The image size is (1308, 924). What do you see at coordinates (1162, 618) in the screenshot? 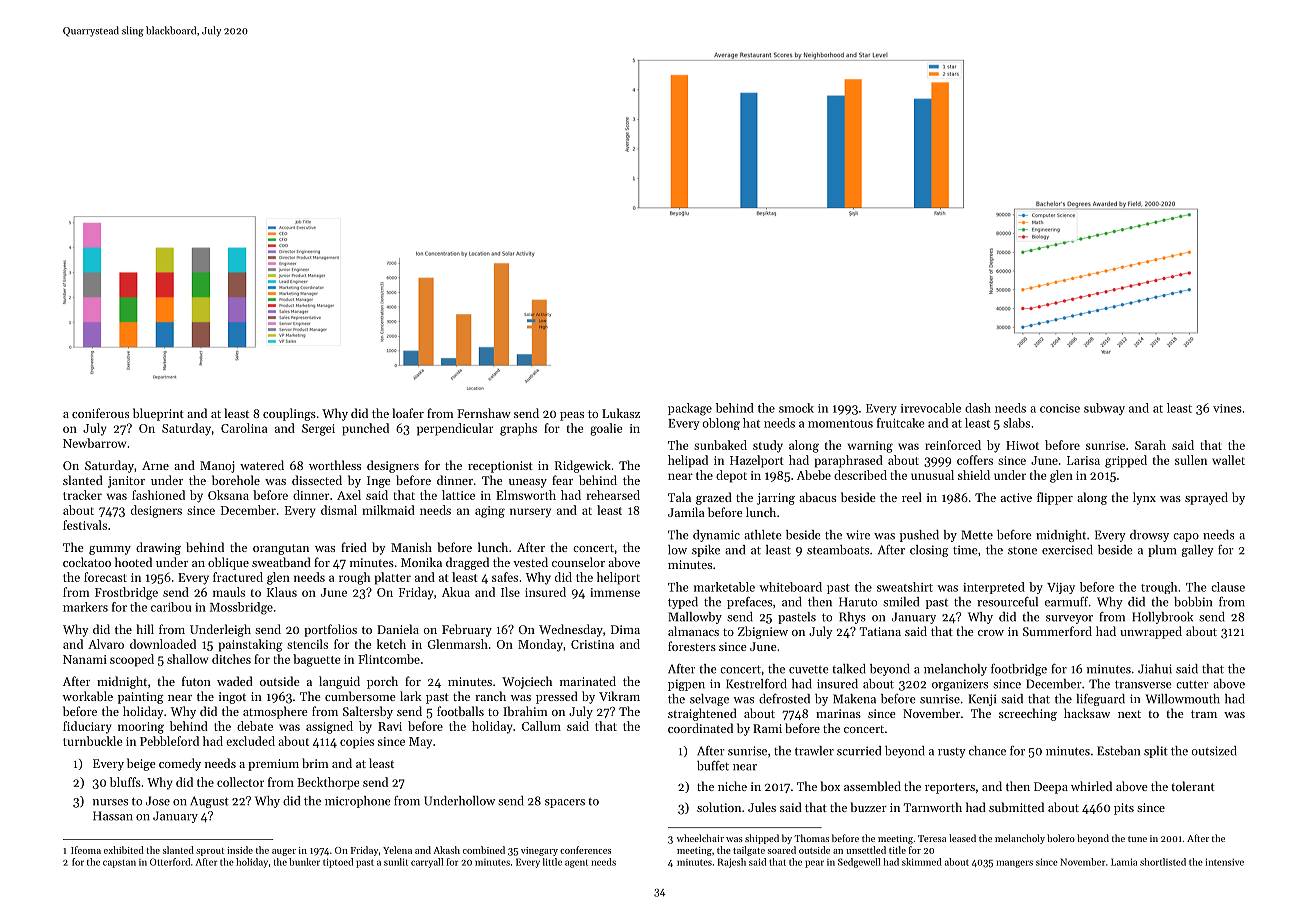
I see `Hollybrook` at bounding box center [1162, 618].
